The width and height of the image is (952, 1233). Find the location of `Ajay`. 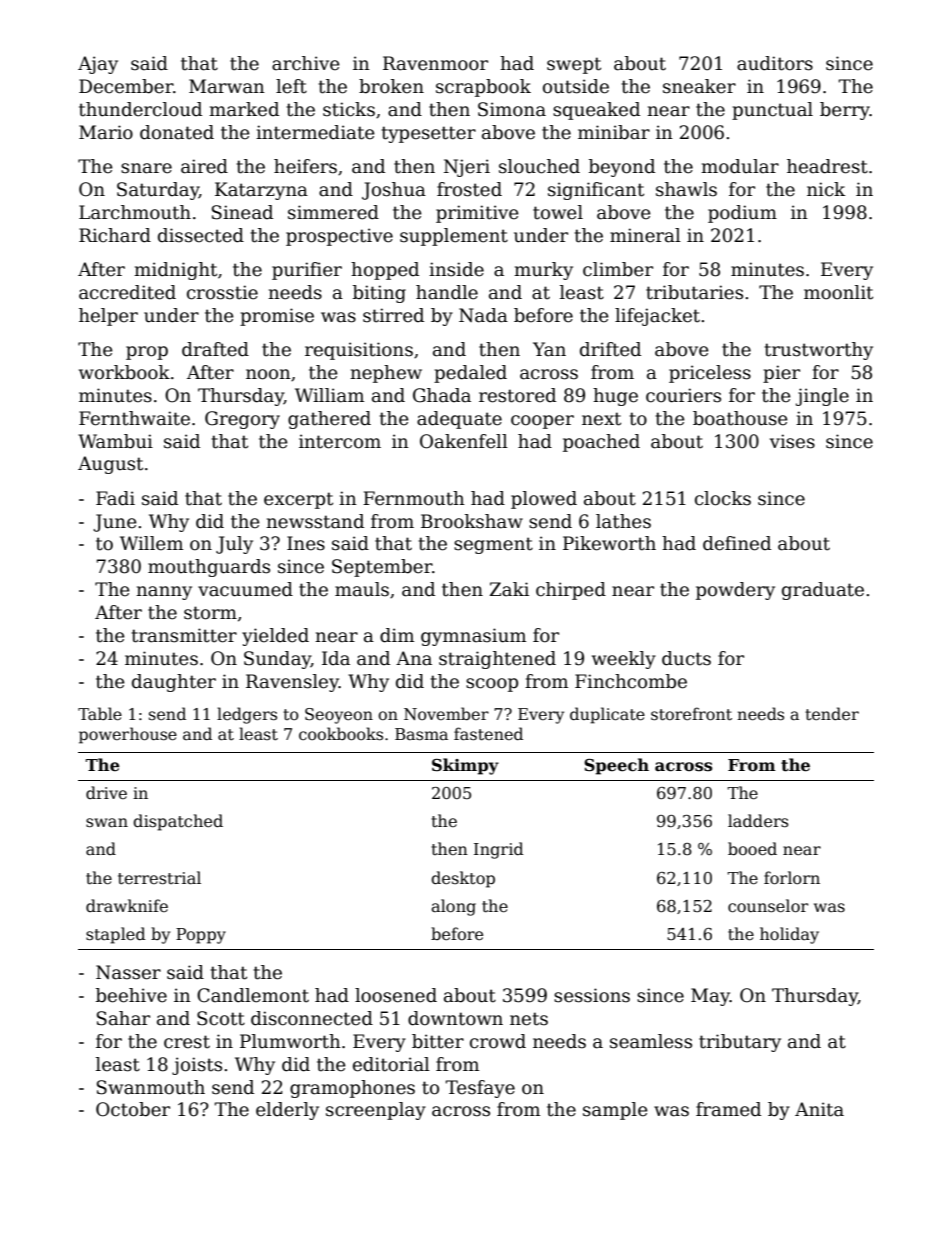

Ajay is located at coordinates (98, 65).
